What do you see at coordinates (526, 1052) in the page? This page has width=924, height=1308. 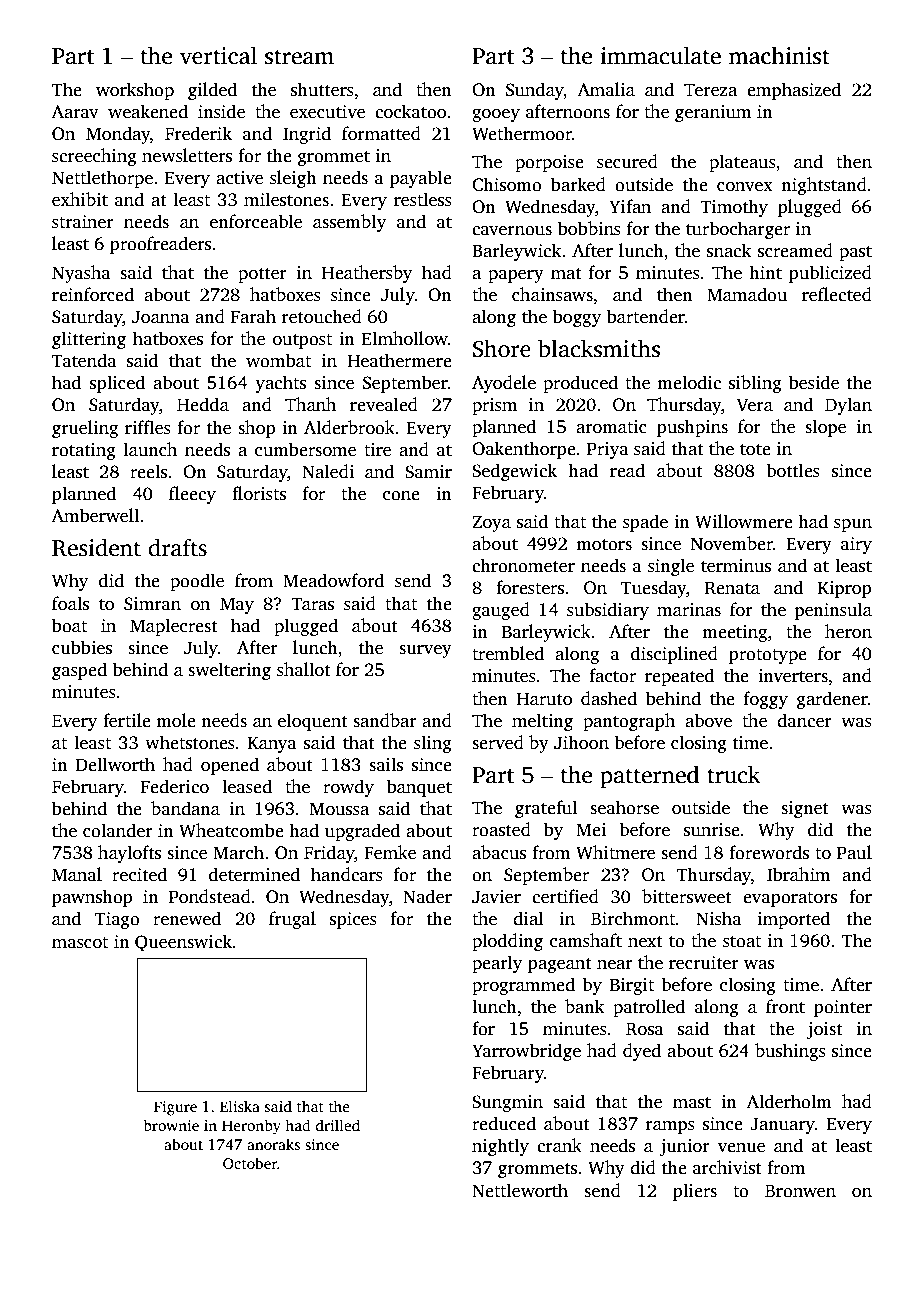 I see `Yarrowbridge` at bounding box center [526, 1052].
